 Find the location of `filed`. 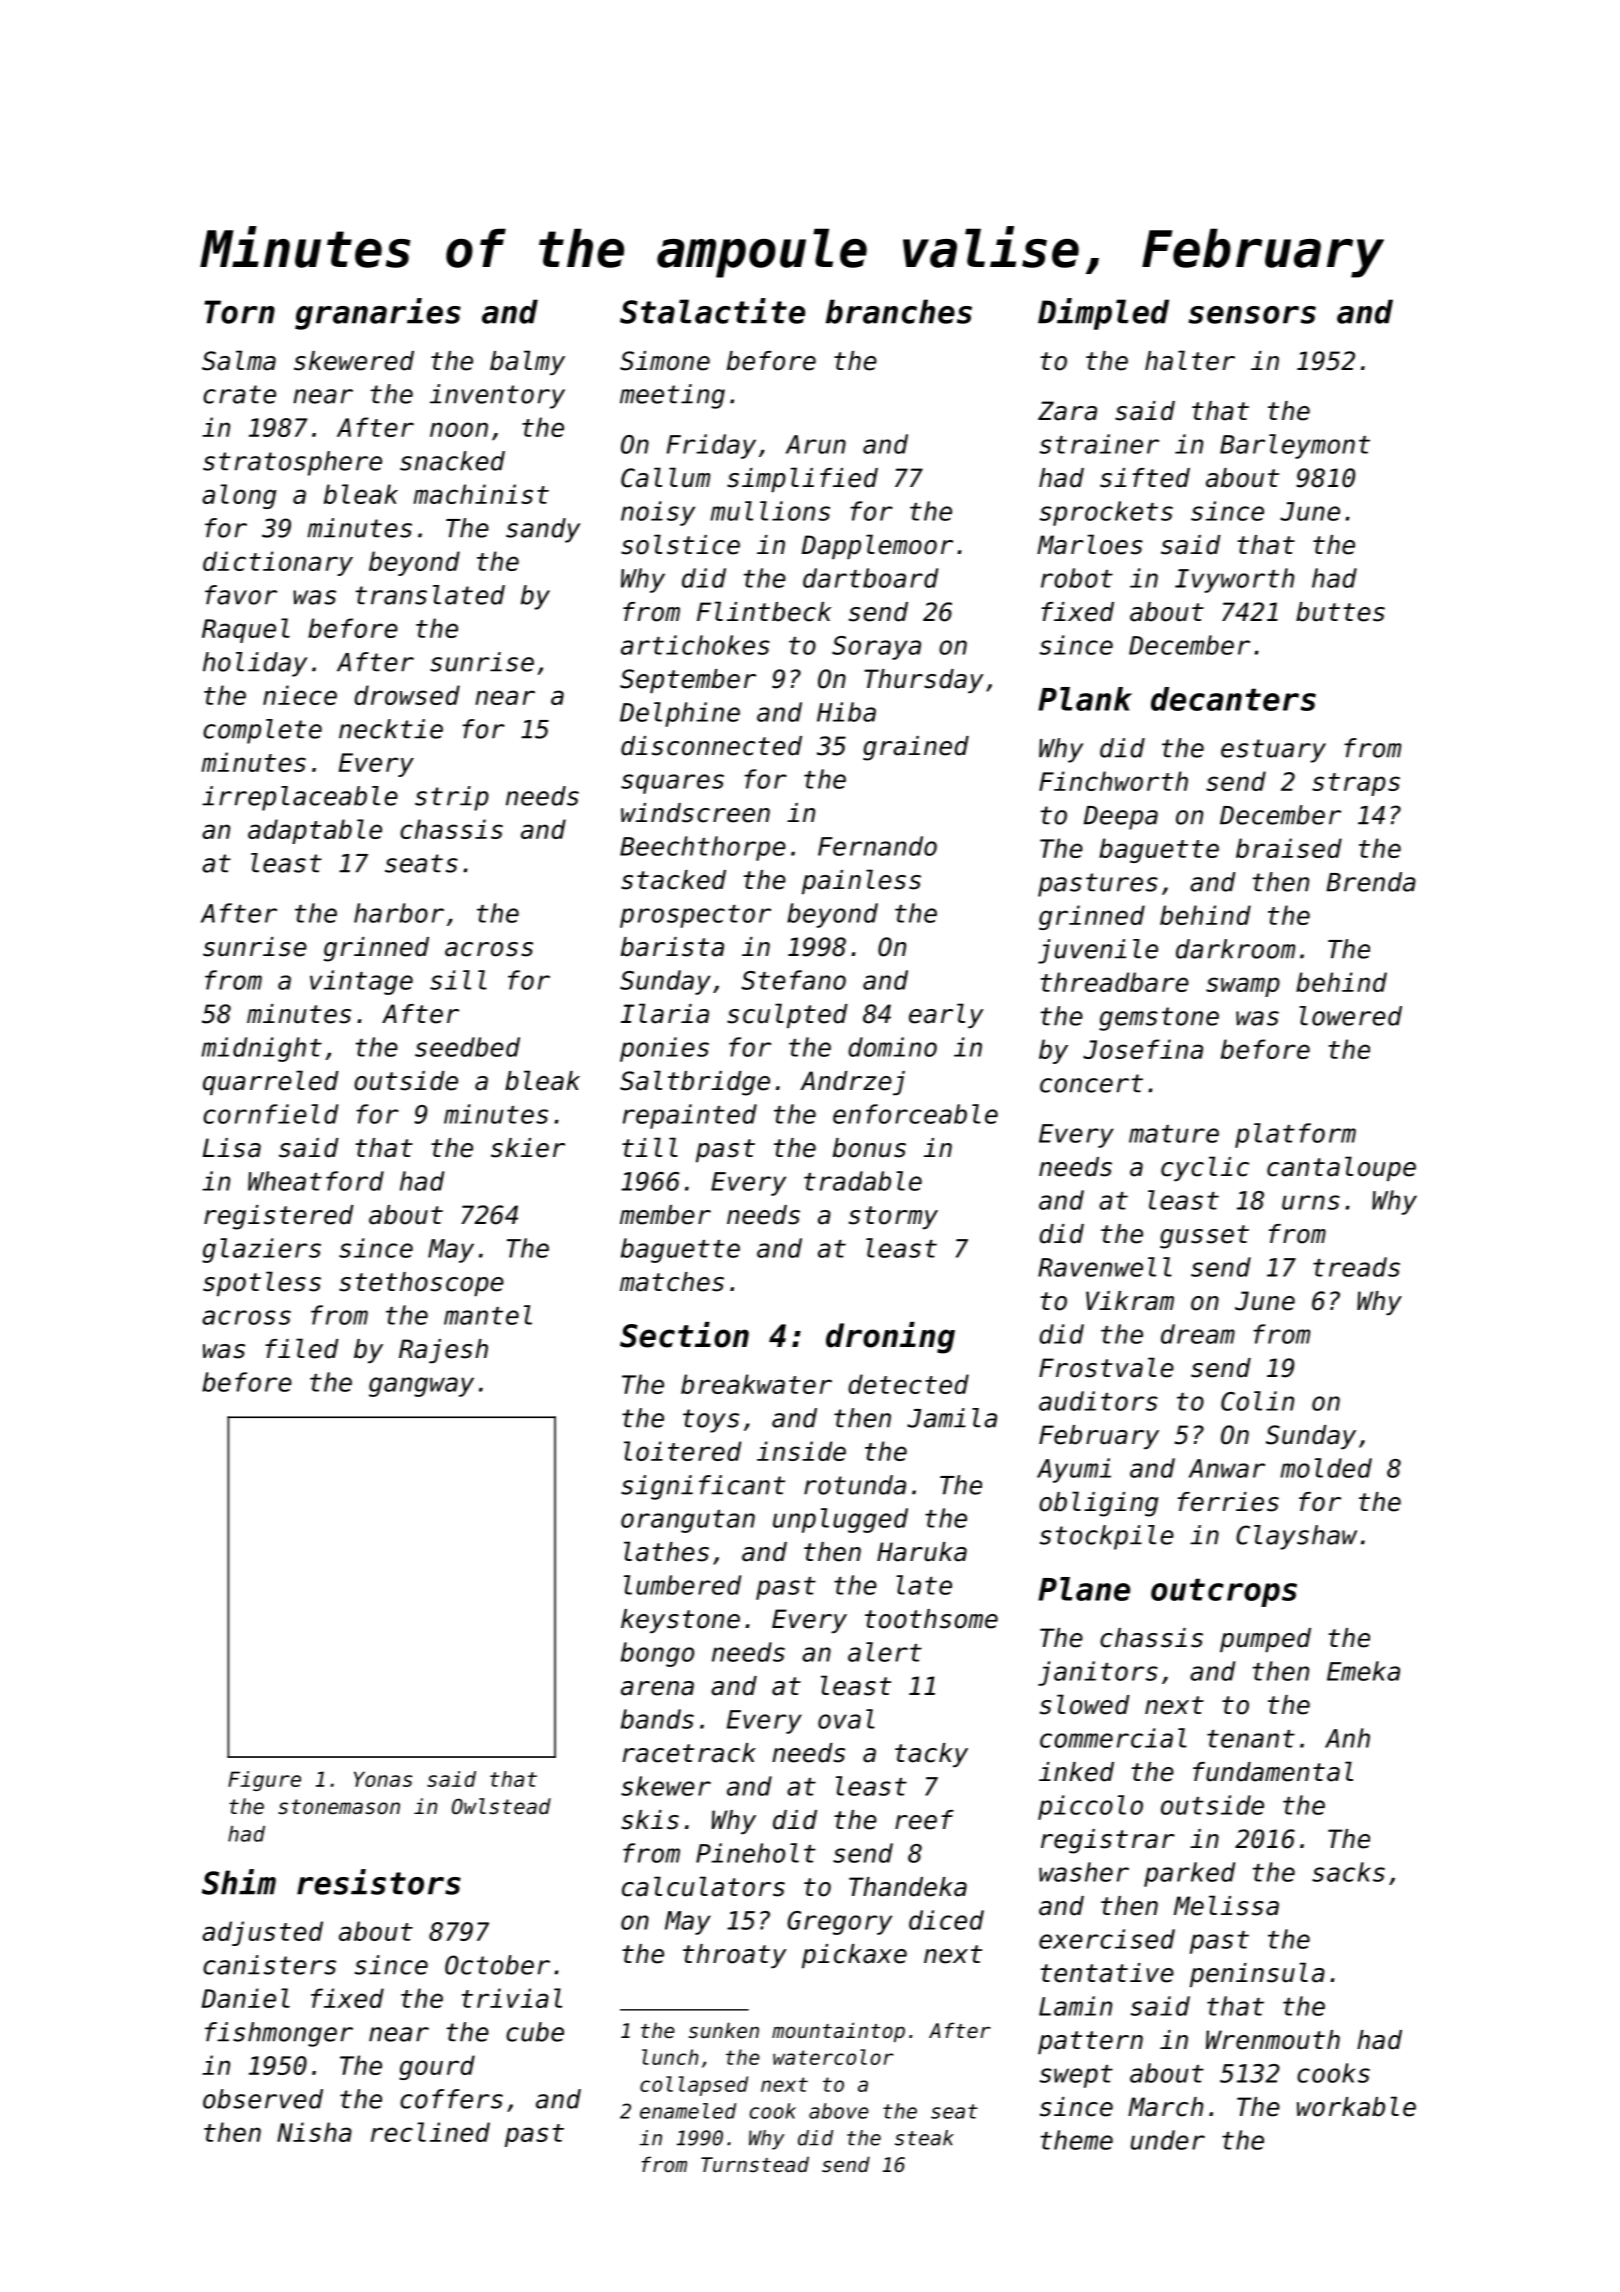

filed is located at coordinates (302, 1348).
